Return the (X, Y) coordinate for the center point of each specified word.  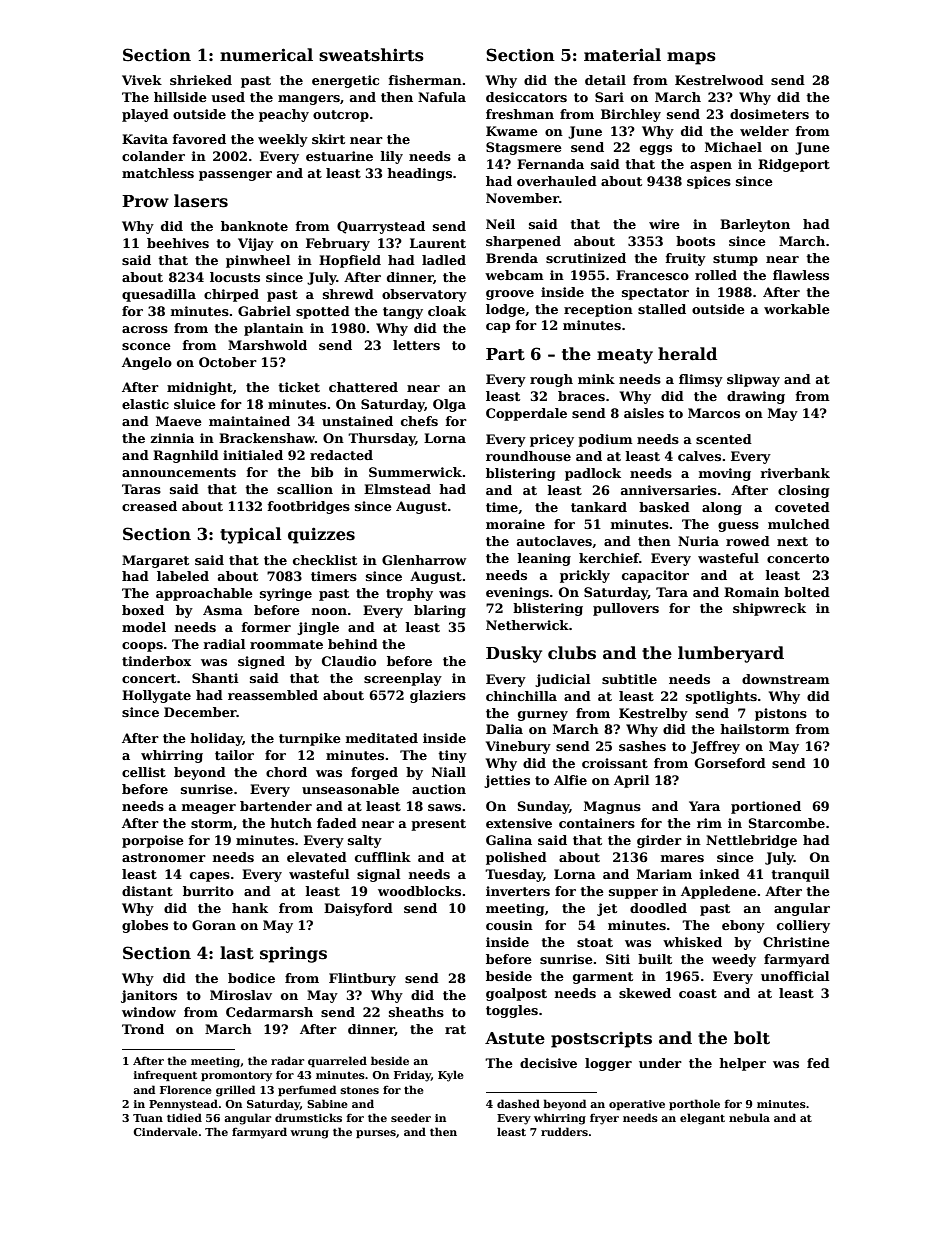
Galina (509, 840)
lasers (201, 201)
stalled (662, 309)
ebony (743, 926)
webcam (514, 275)
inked (720, 874)
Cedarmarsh (269, 1012)
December (200, 712)
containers (597, 823)
